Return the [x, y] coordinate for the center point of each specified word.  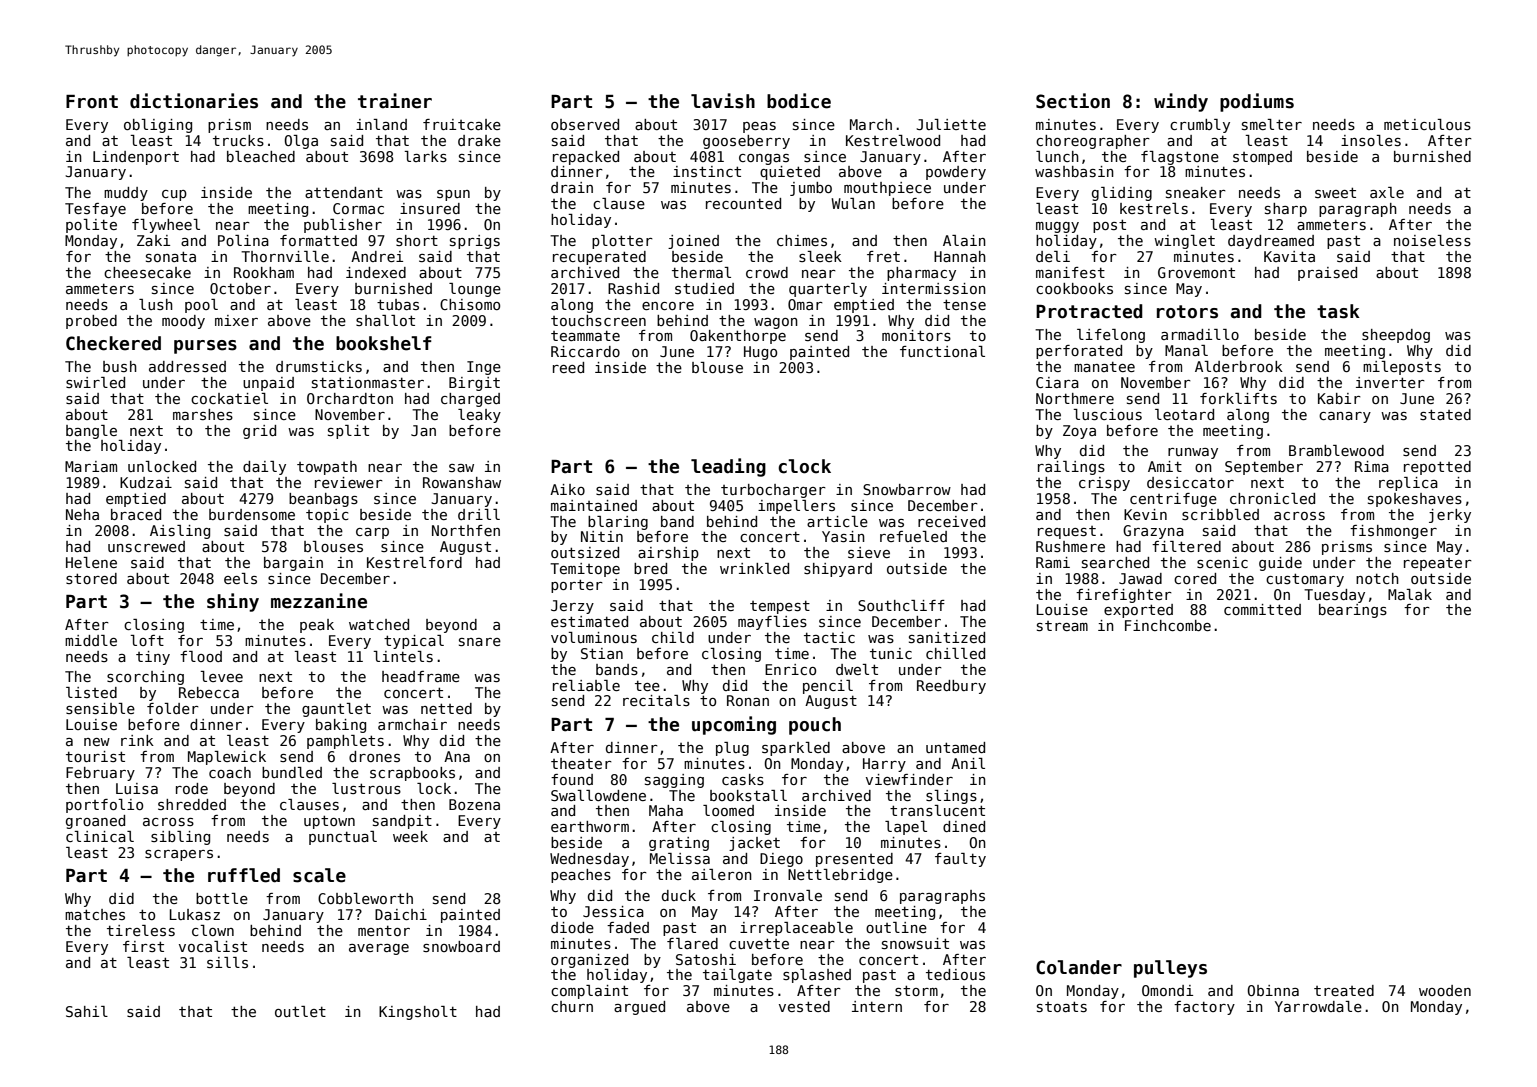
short [417, 240]
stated [1445, 414]
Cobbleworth [365, 898]
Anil [968, 763]
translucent [937, 810]
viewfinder [909, 779]
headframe [421, 676]
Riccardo [585, 351]
